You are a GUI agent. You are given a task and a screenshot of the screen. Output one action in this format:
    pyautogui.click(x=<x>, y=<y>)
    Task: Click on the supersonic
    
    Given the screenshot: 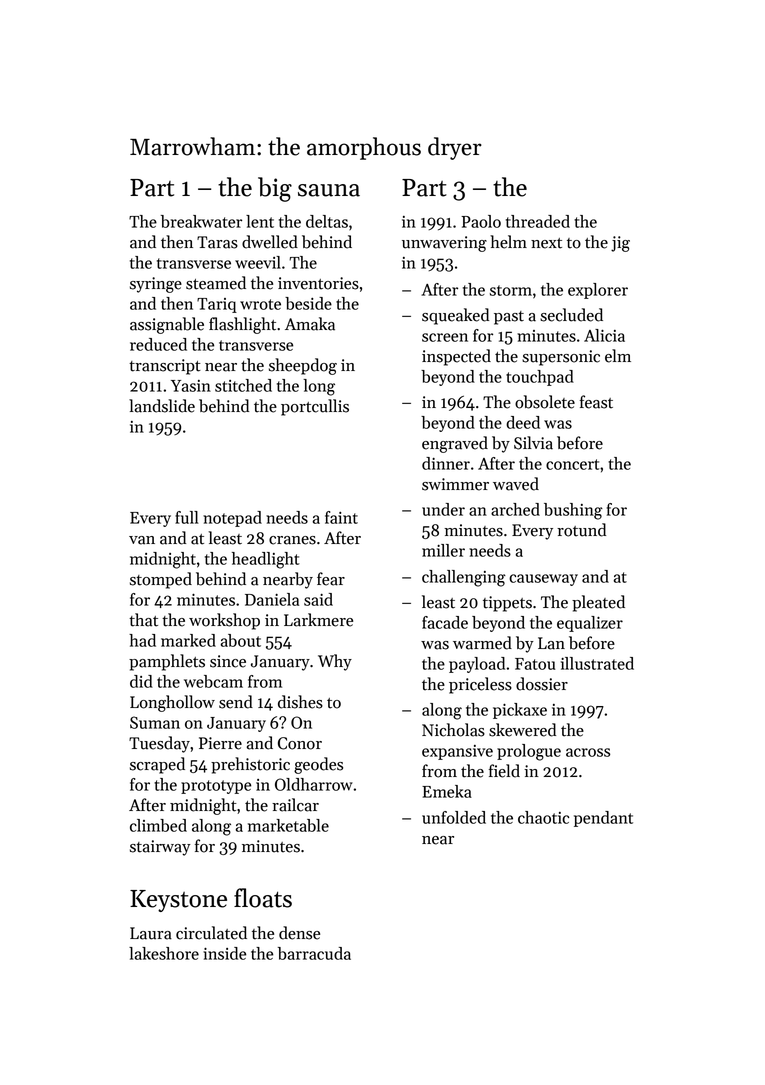 What is the action you would take?
    pyautogui.click(x=561, y=358)
